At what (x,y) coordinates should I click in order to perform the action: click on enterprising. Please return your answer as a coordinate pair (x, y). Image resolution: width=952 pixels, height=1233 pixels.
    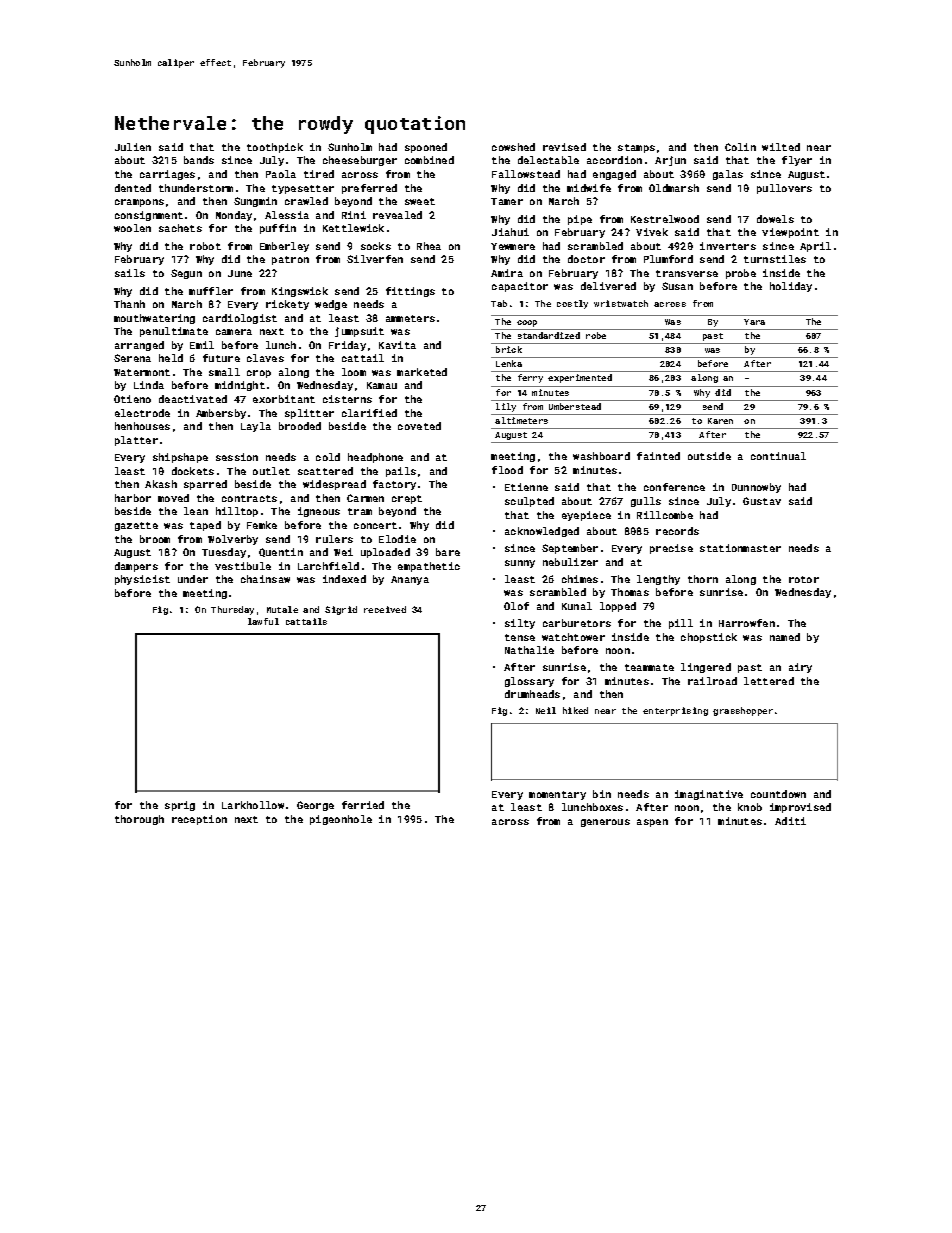
    Looking at the image, I should click on (675, 711).
